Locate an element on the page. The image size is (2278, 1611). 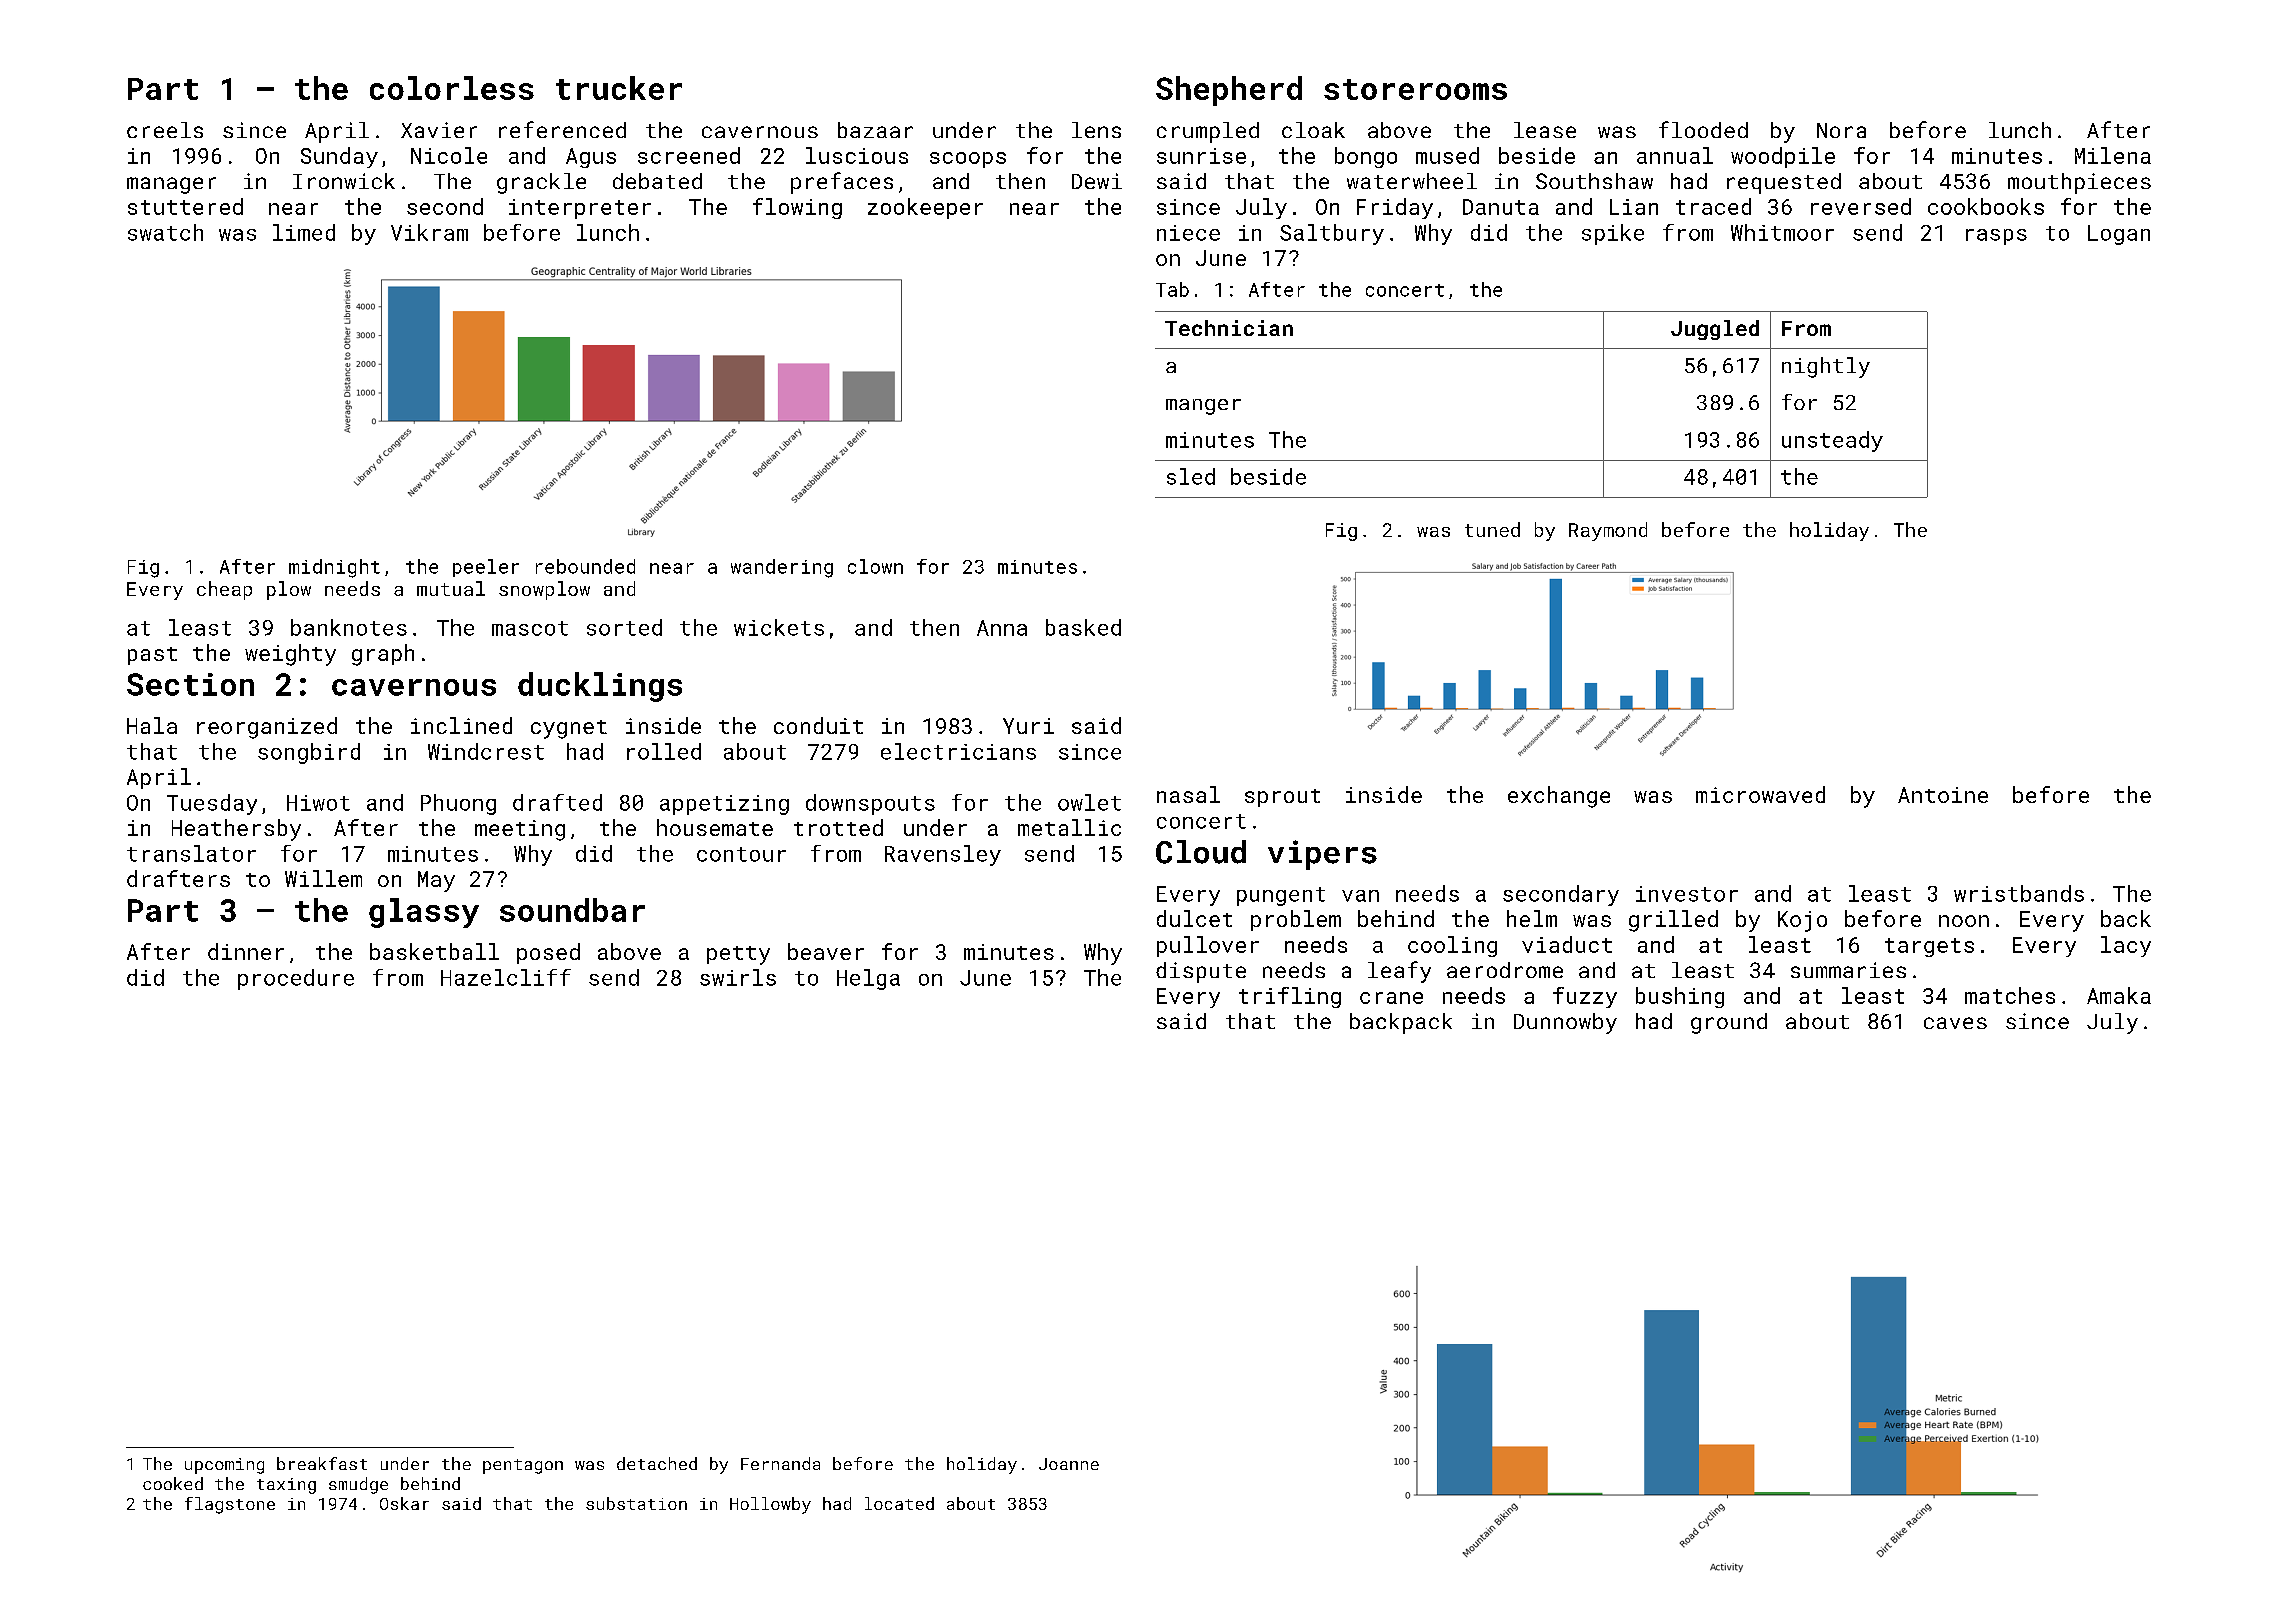
weighty is located at coordinates (290, 655).
